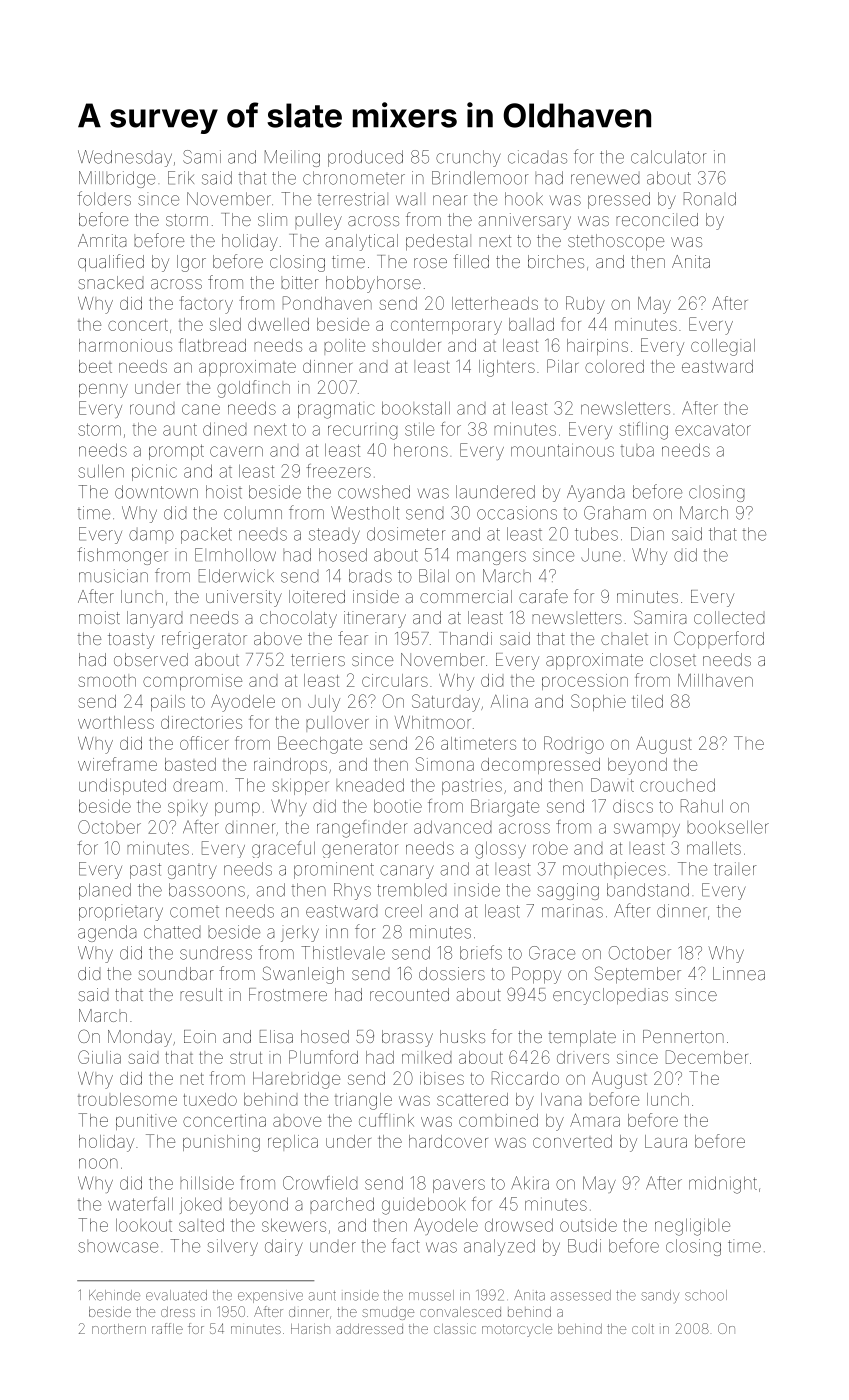 The image size is (849, 1400). What do you see at coordinates (122, 786) in the document?
I see `undisputed` at bounding box center [122, 786].
